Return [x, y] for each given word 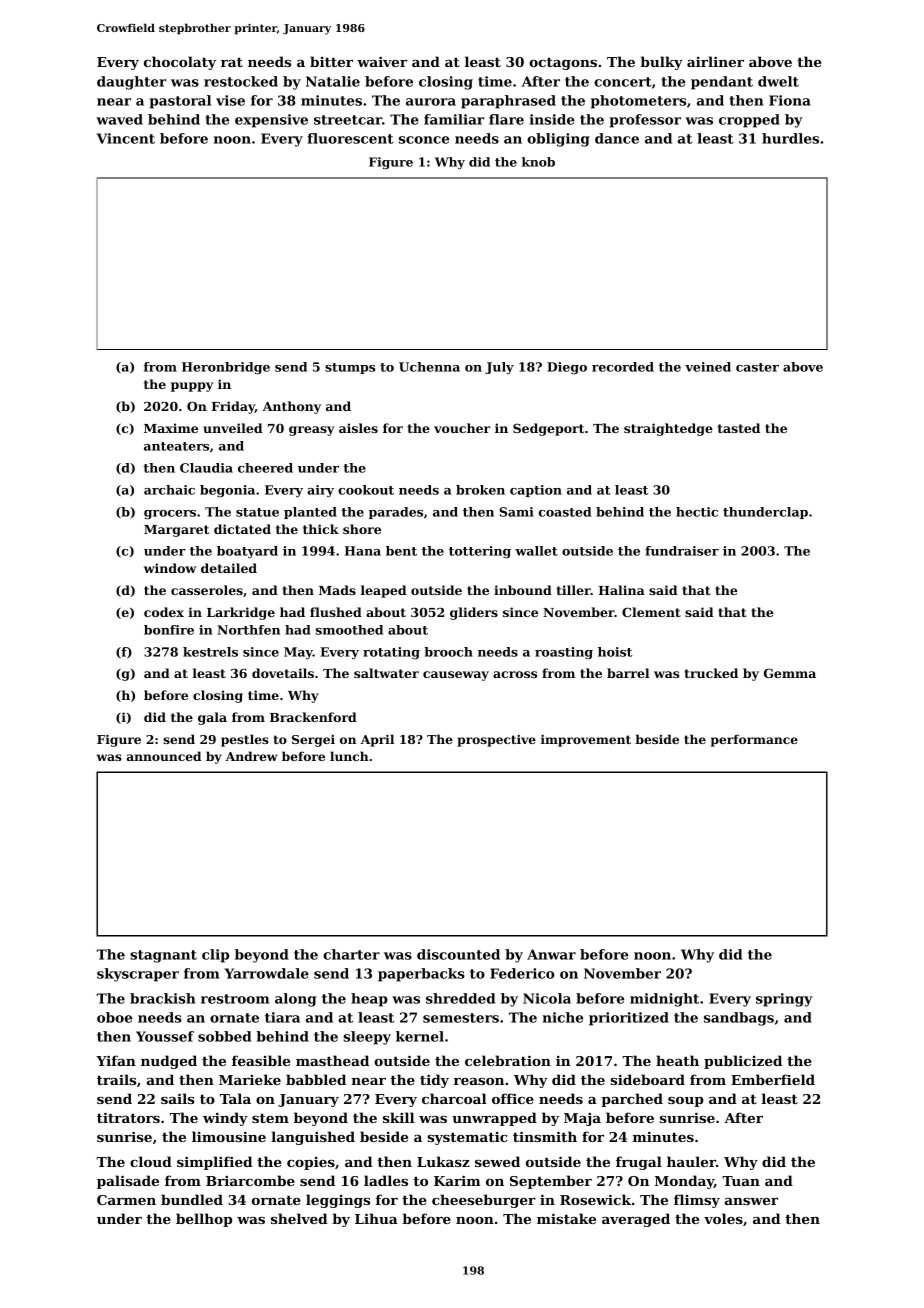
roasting [564, 653]
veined [708, 367]
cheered [265, 468]
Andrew [251, 756]
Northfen [248, 630]
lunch [349, 756]
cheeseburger [484, 1201]
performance [754, 740]
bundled [192, 1199]
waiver [382, 61]
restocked [241, 81]
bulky [661, 63]
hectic [697, 512]
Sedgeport [548, 429]
